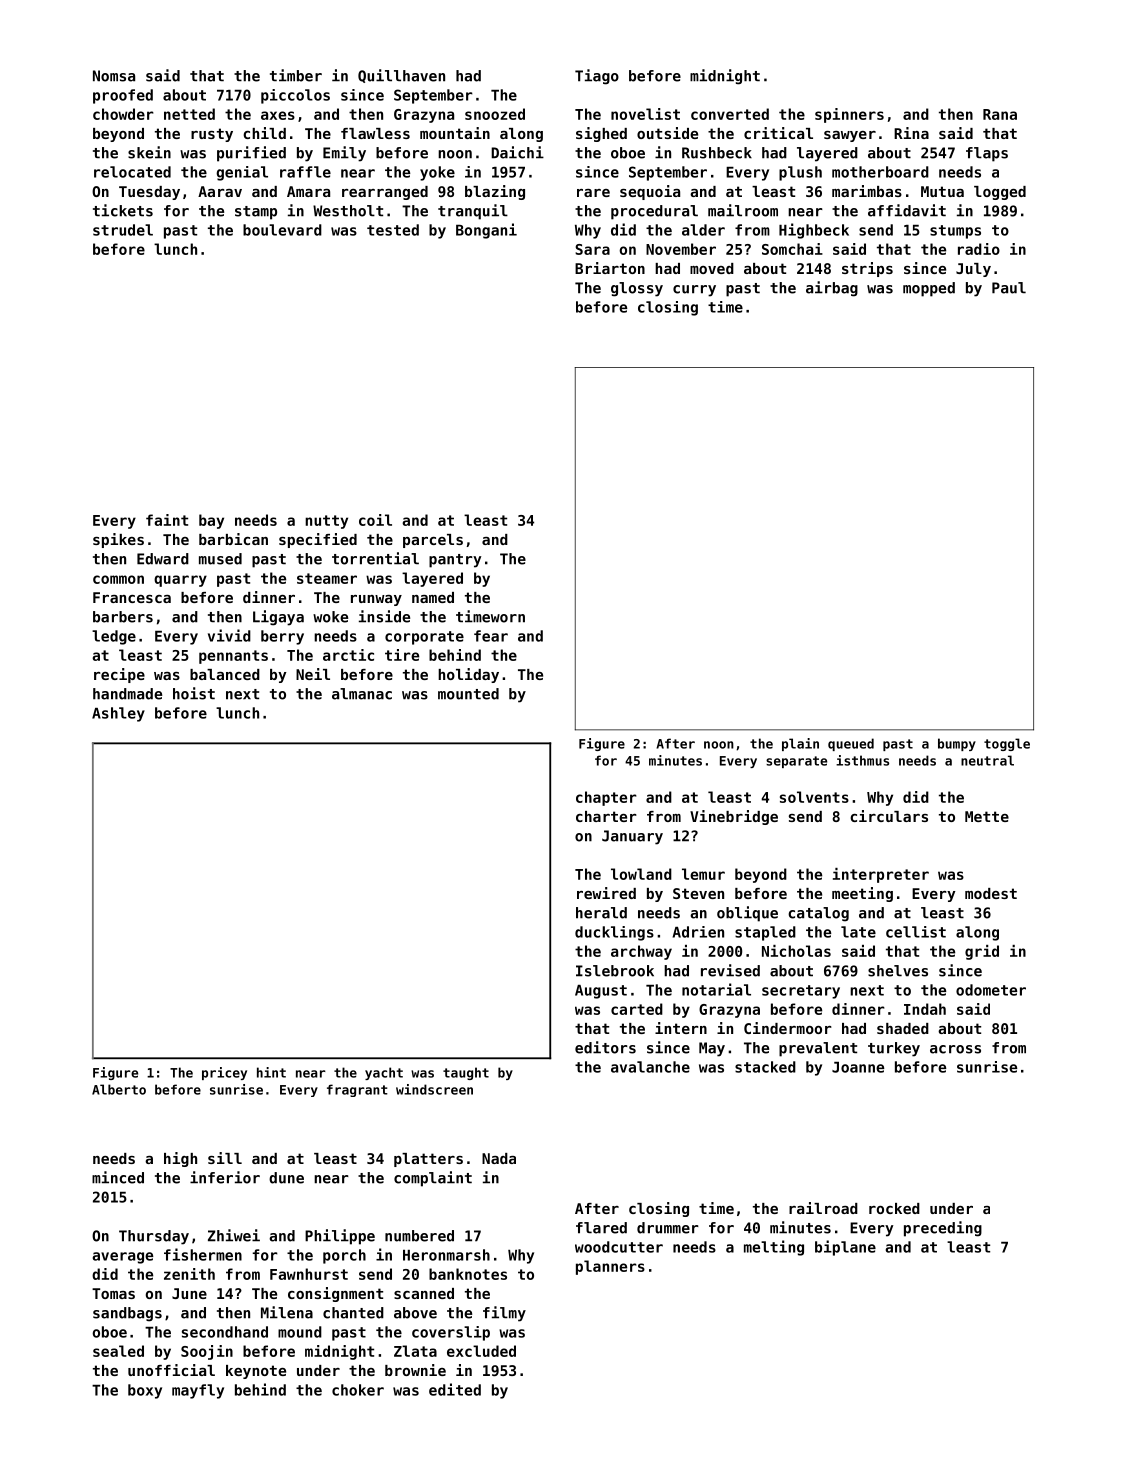 The width and height of the document is (1126, 1457). What do you see at coordinates (114, 76) in the document?
I see `Nomsa` at bounding box center [114, 76].
